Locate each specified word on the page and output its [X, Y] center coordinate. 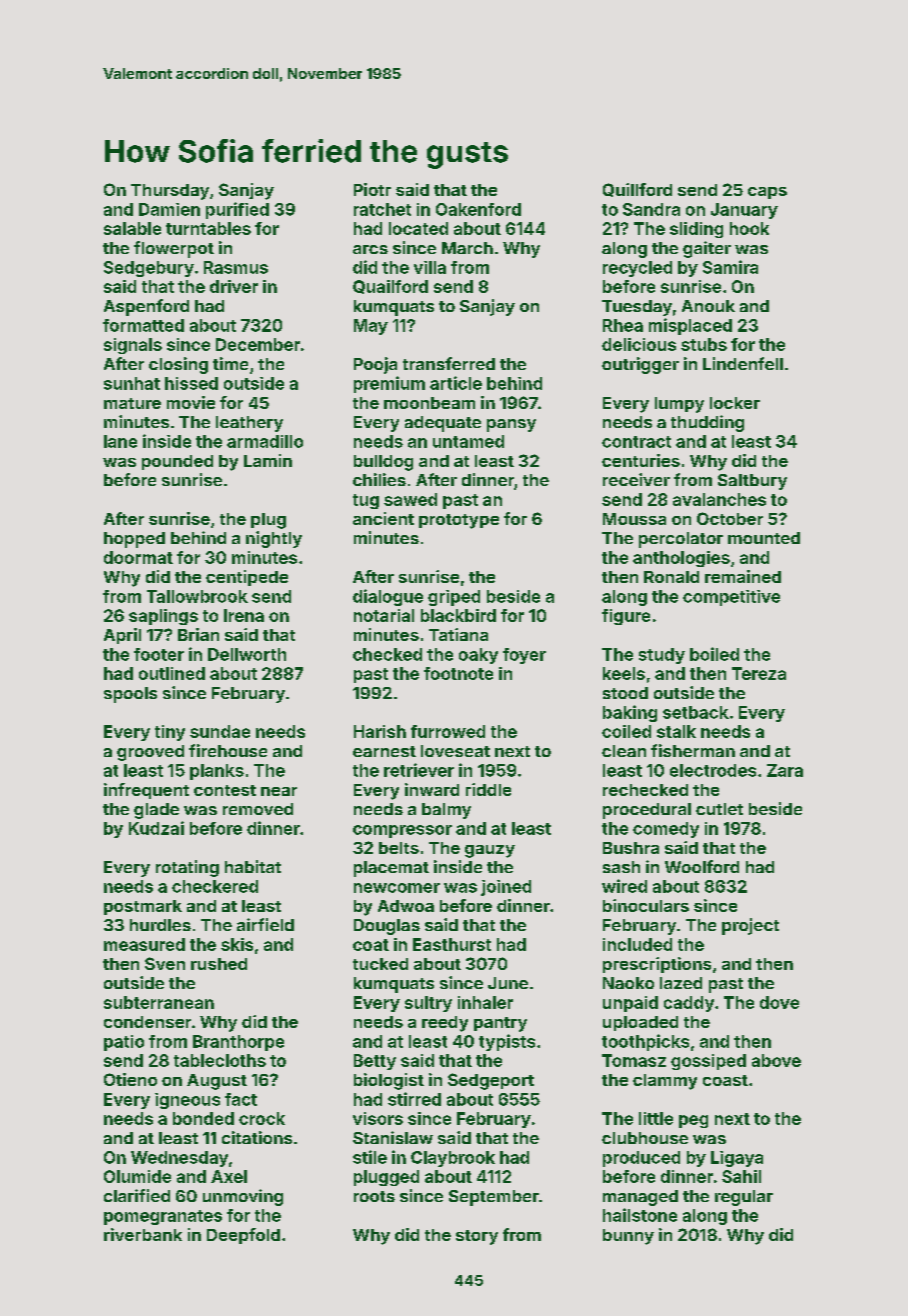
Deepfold [243, 1236]
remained [743, 576]
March [467, 248]
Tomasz [634, 1060]
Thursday [170, 192]
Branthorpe [238, 1043]
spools [130, 695]
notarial [384, 615]
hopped [134, 540]
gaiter [707, 249]
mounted [764, 538]
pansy [511, 425]
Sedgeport [491, 1081]
